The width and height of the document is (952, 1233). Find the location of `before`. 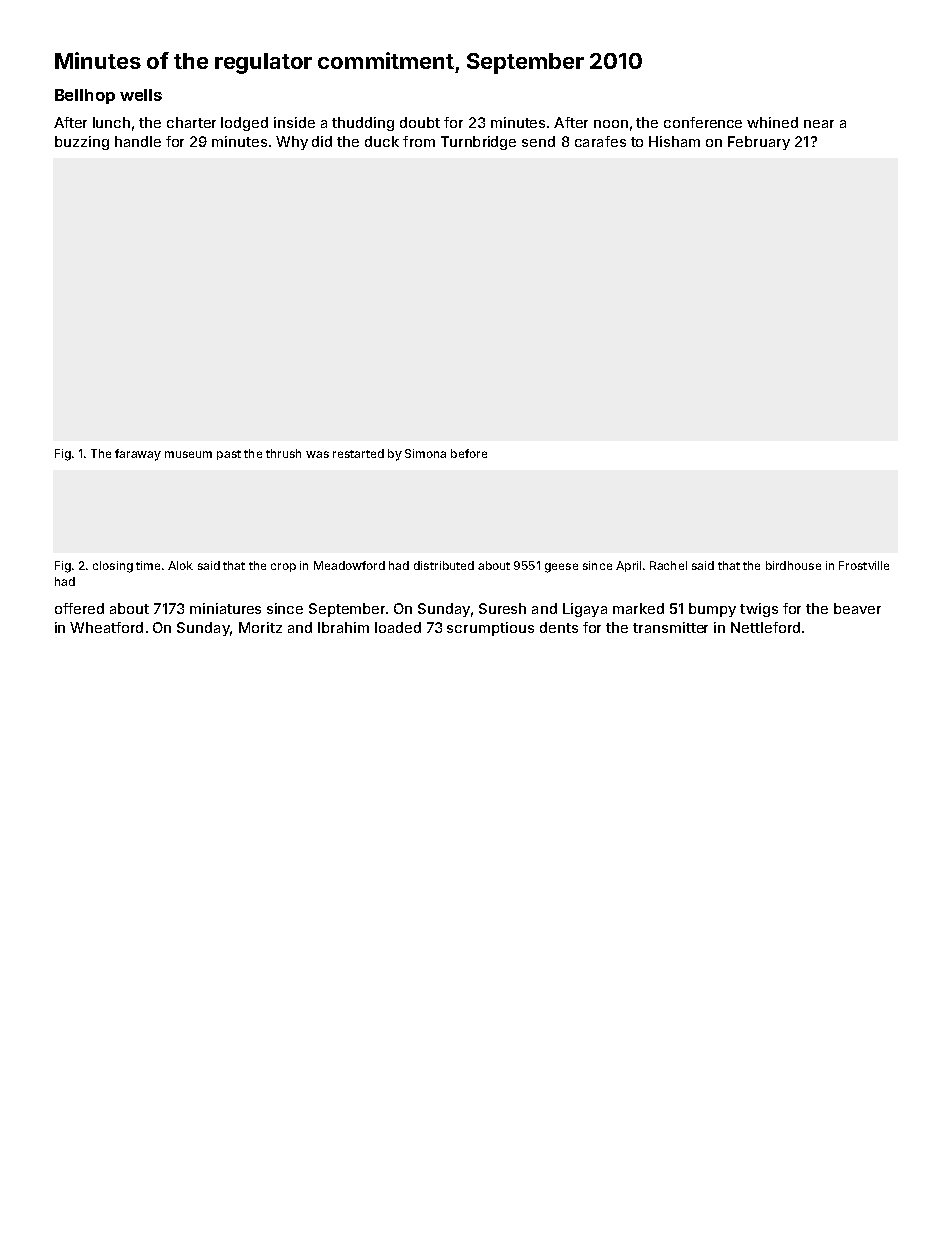

before is located at coordinates (469, 453).
